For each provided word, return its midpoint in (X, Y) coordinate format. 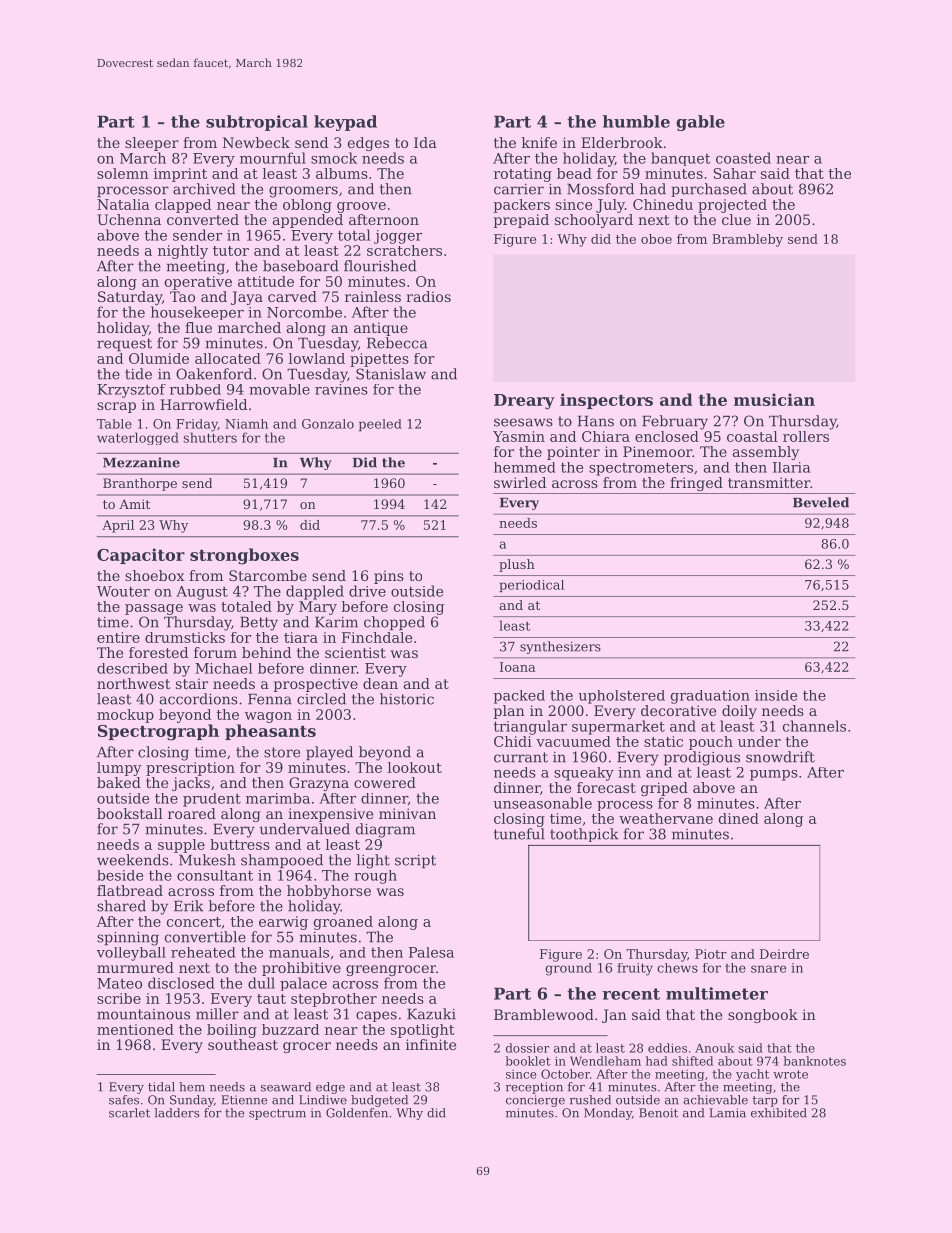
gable (700, 123)
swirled (520, 482)
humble (636, 121)
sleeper (152, 144)
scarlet (129, 1113)
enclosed (667, 436)
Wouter (123, 591)
